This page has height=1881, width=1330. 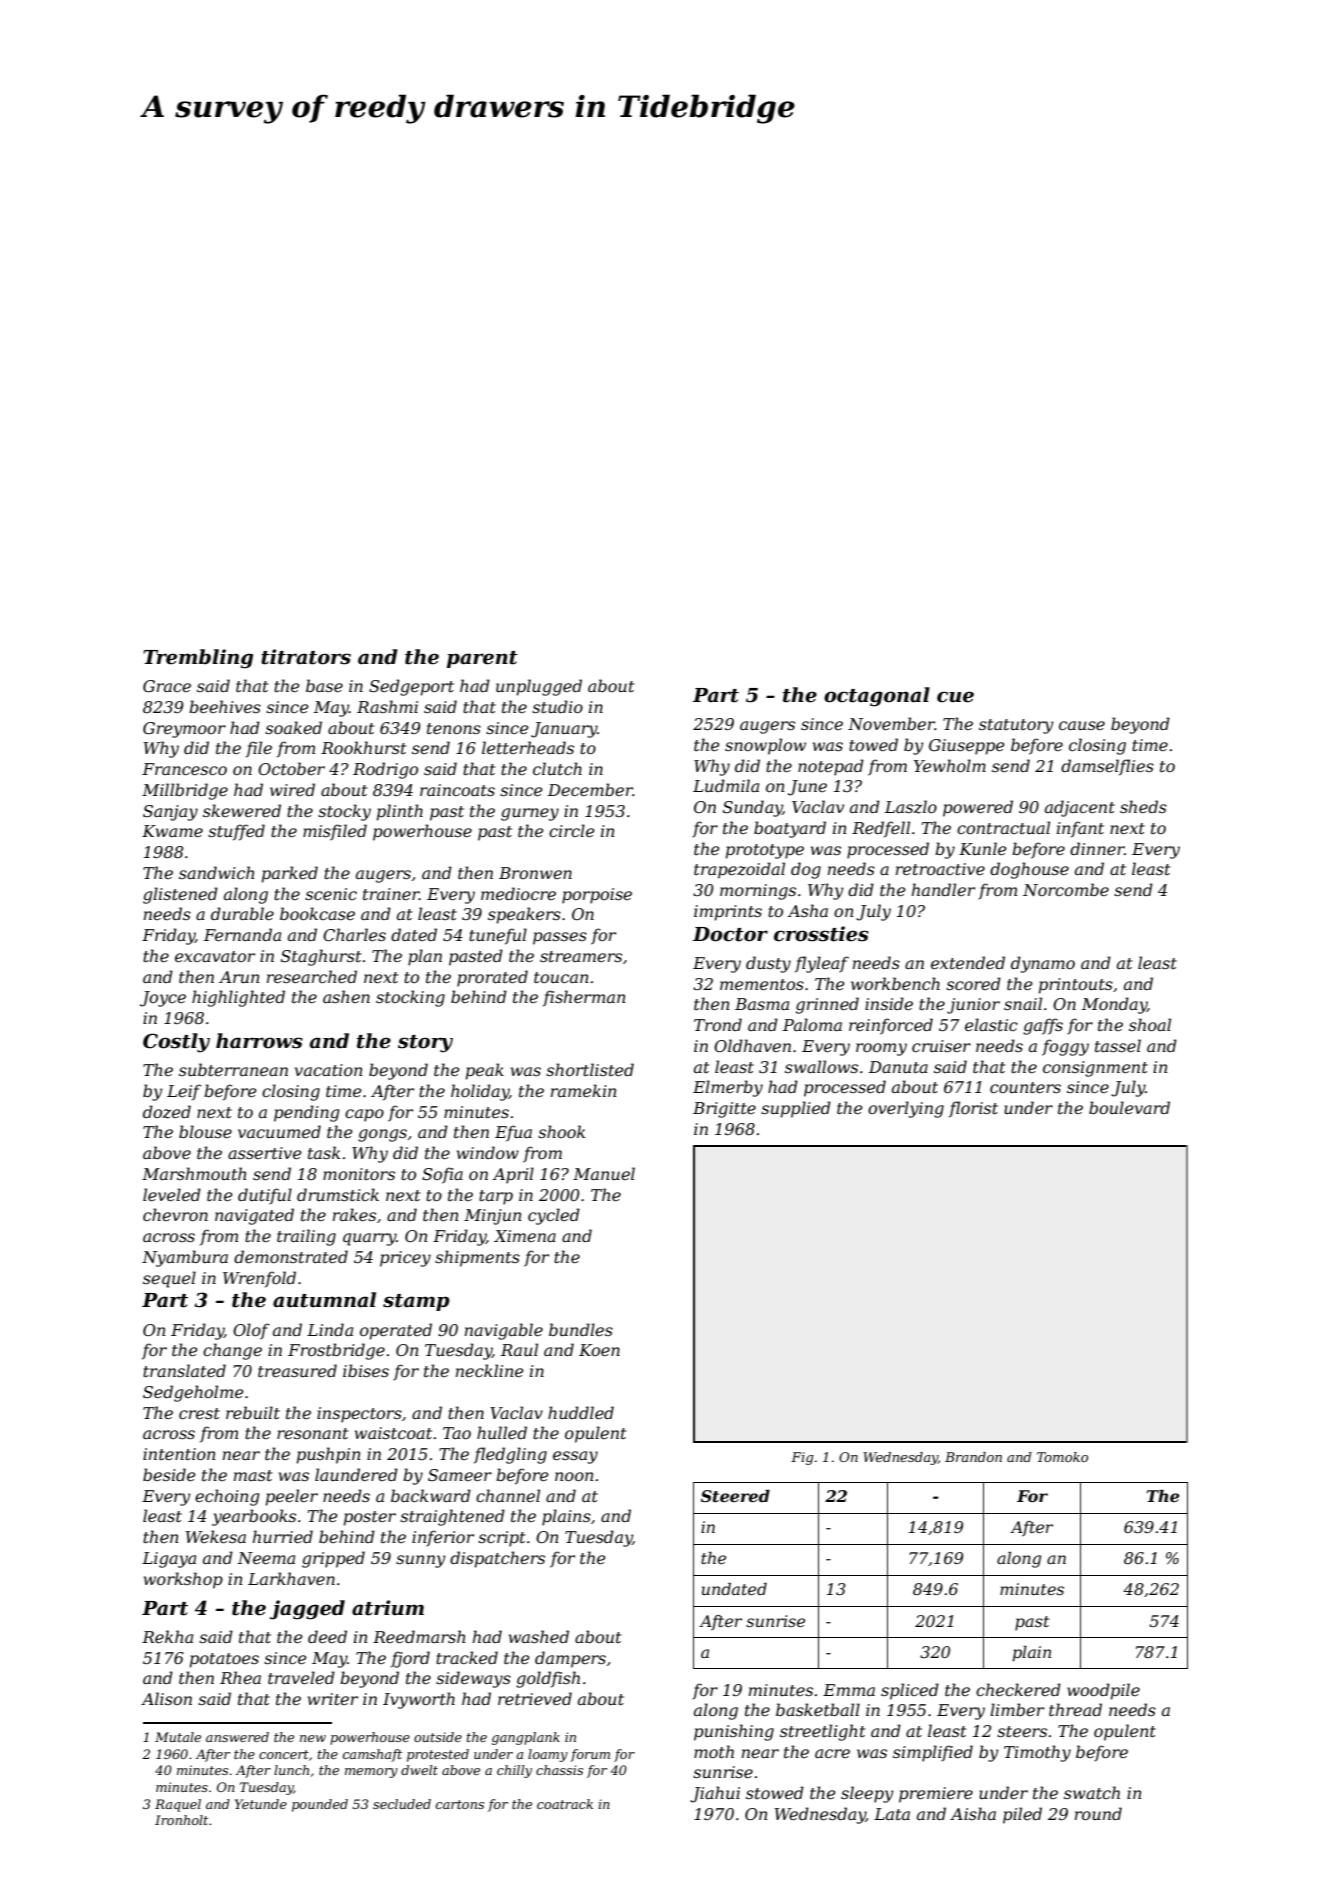 What do you see at coordinates (292, 789) in the page?
I see `wired` at bounding box center [292, 789].
